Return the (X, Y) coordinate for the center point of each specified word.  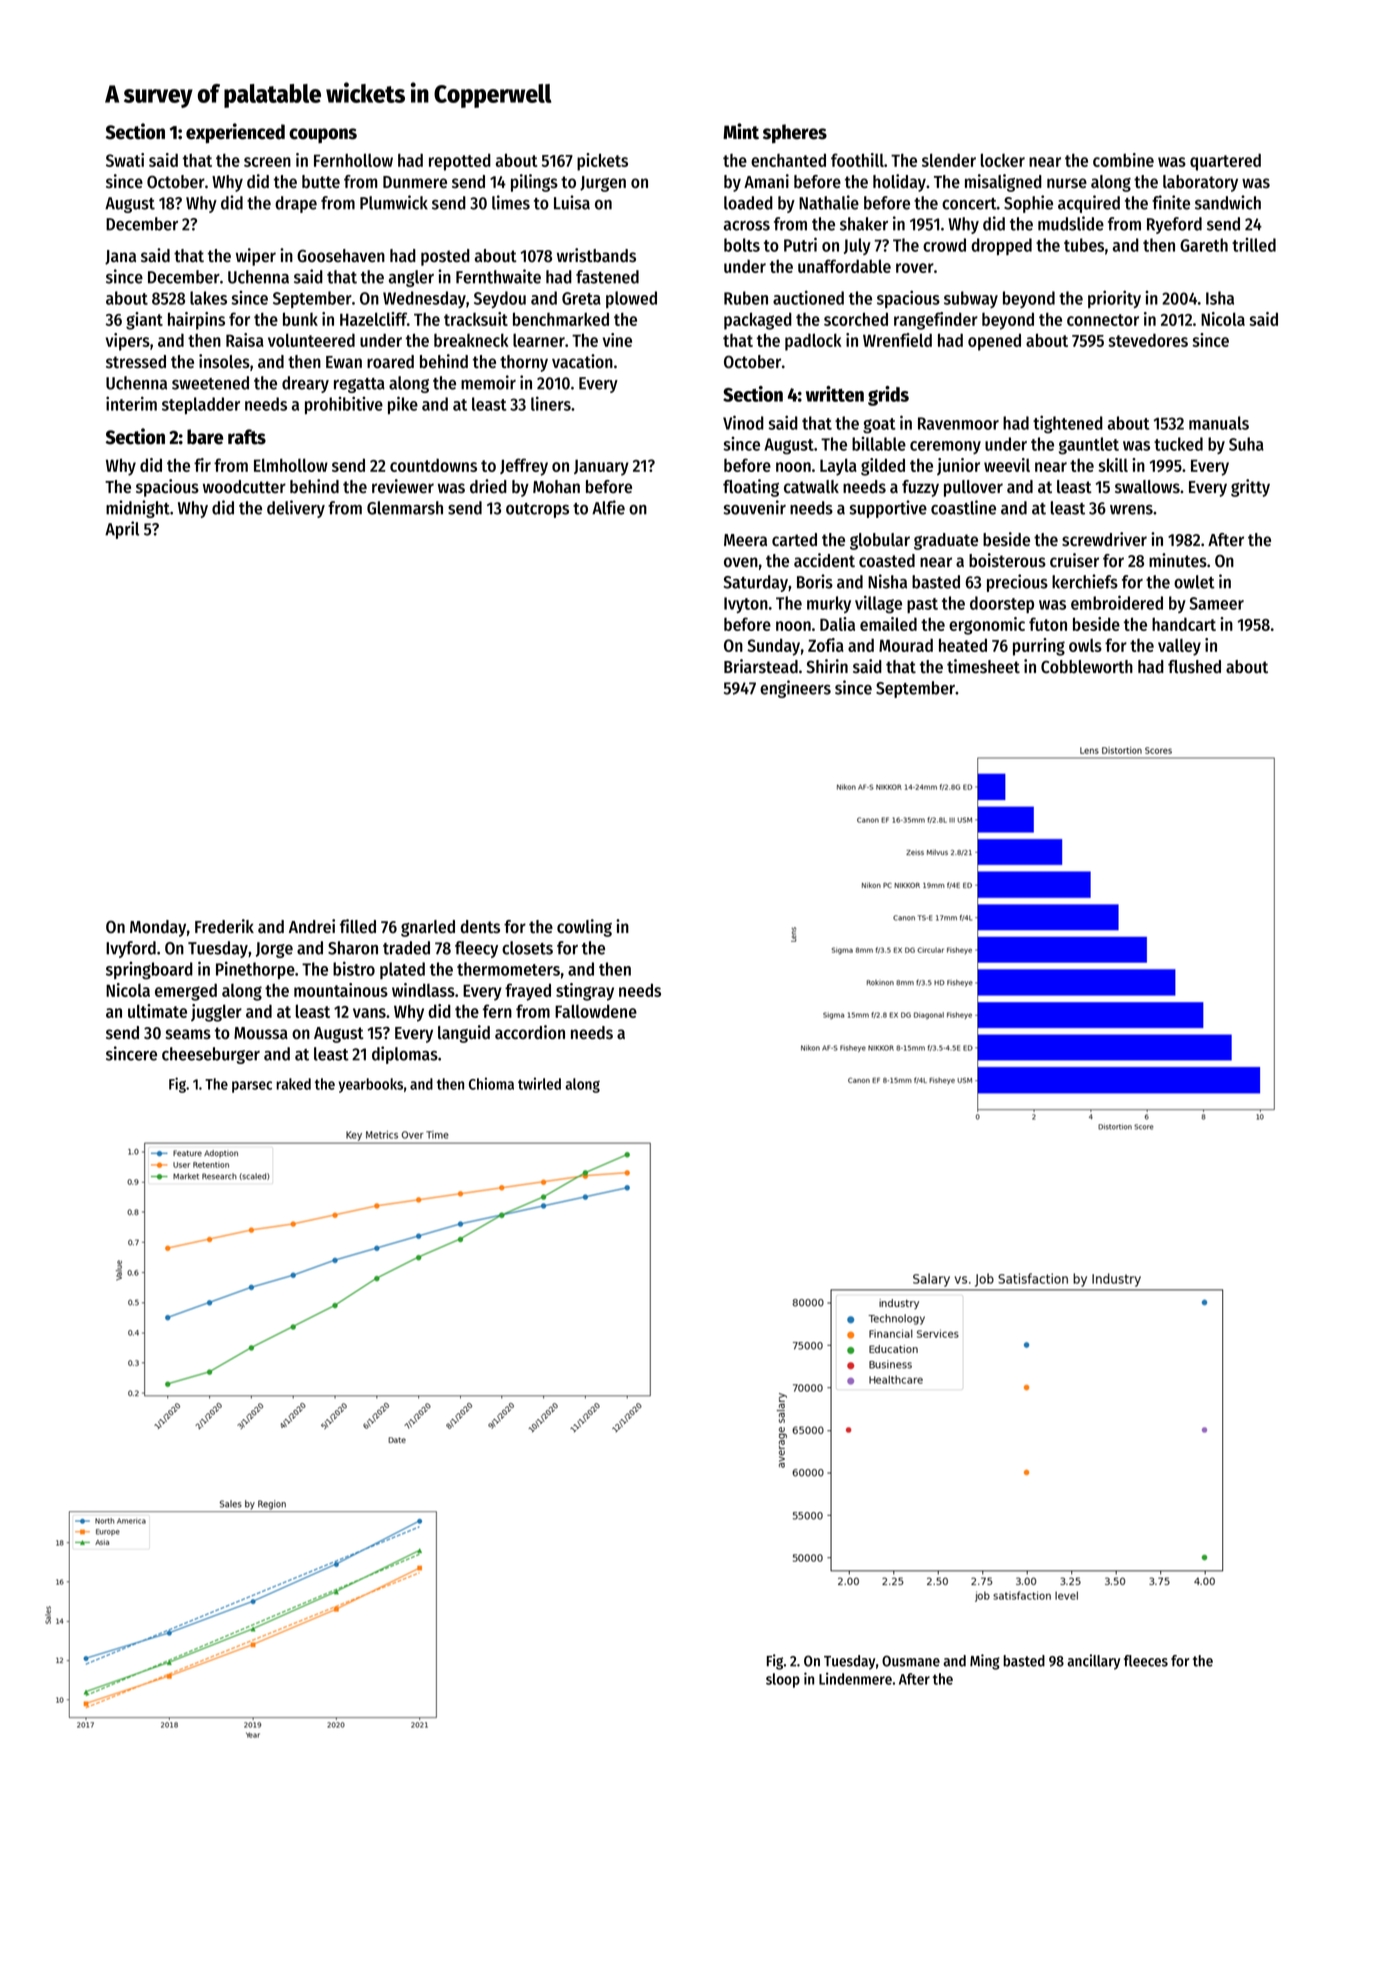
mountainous (341, 990)
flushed (1194, 666)
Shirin (827, 666)
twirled (539, 1083)
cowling (584, 928)
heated (963, 645)
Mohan (556, 486)
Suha (1246, 444)
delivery (296, 509)
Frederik (224, 926)
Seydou (500, 299)
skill (1113, 465)
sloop (783, 1680)
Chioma (491, 1083)
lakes (208, 298)
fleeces (1146, 1661)
